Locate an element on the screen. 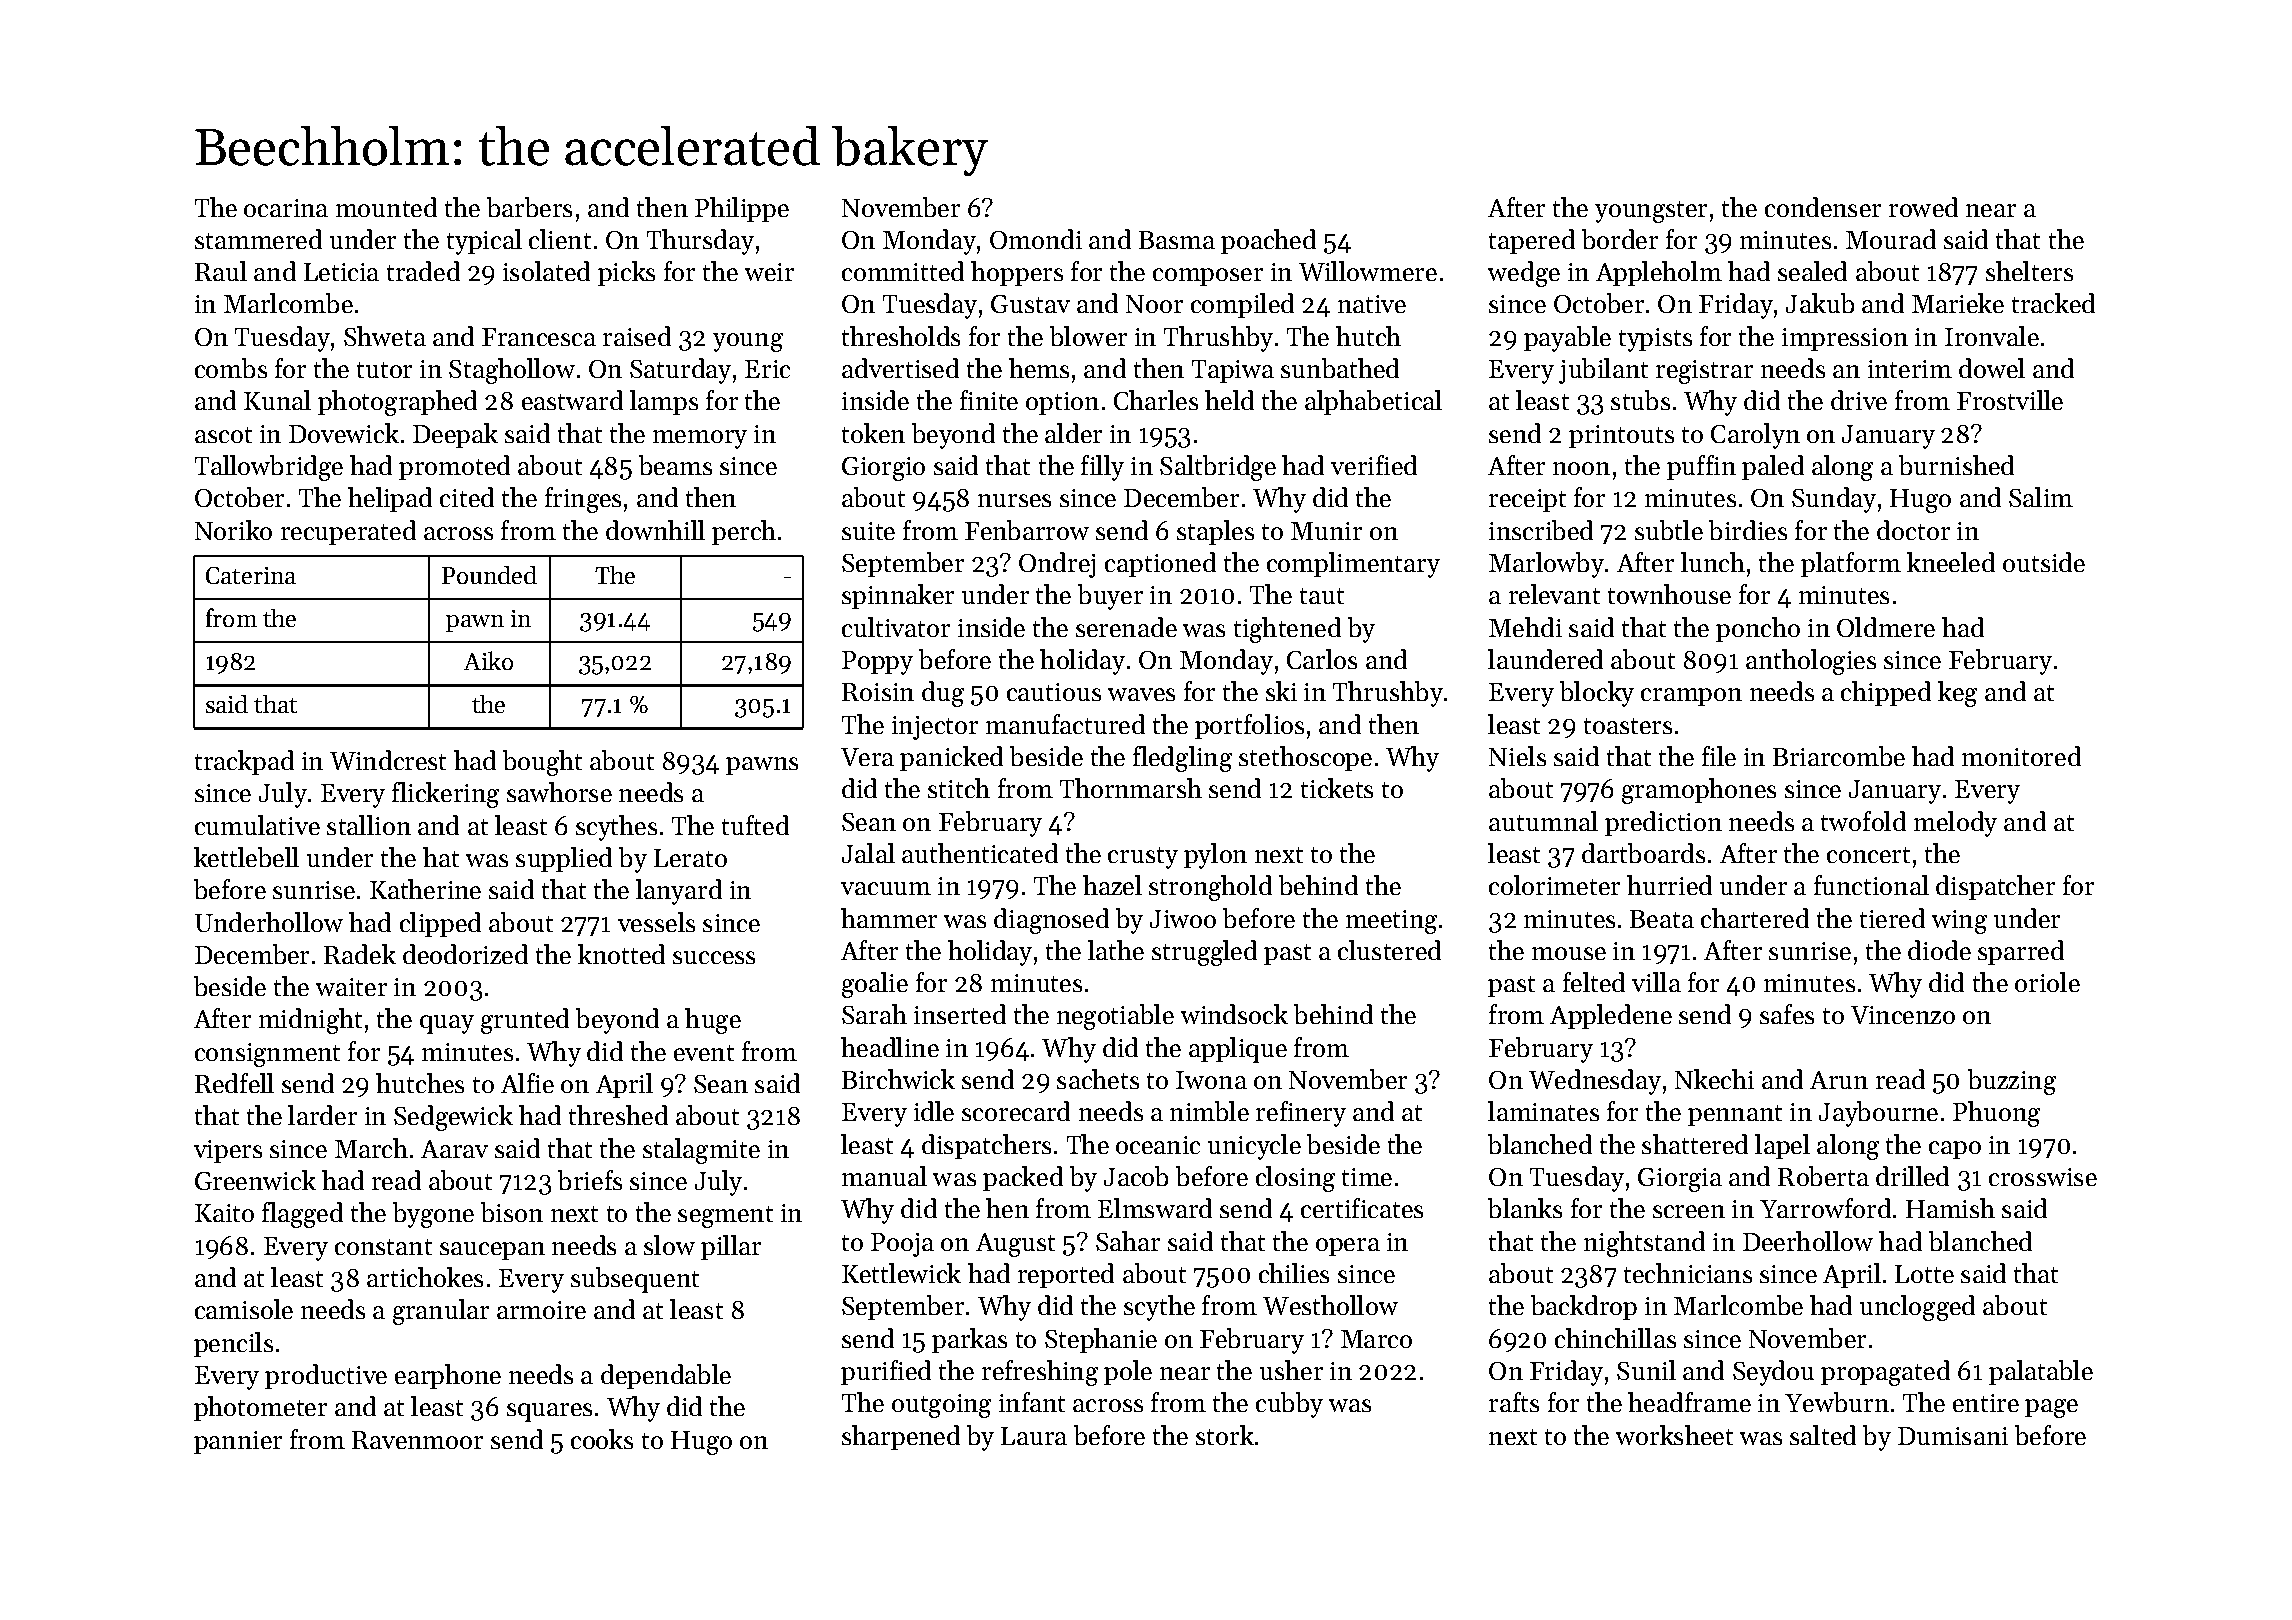 The width and height of the screenshot is (2292, 1620). entire is located at coordinates (1986, 1403).
